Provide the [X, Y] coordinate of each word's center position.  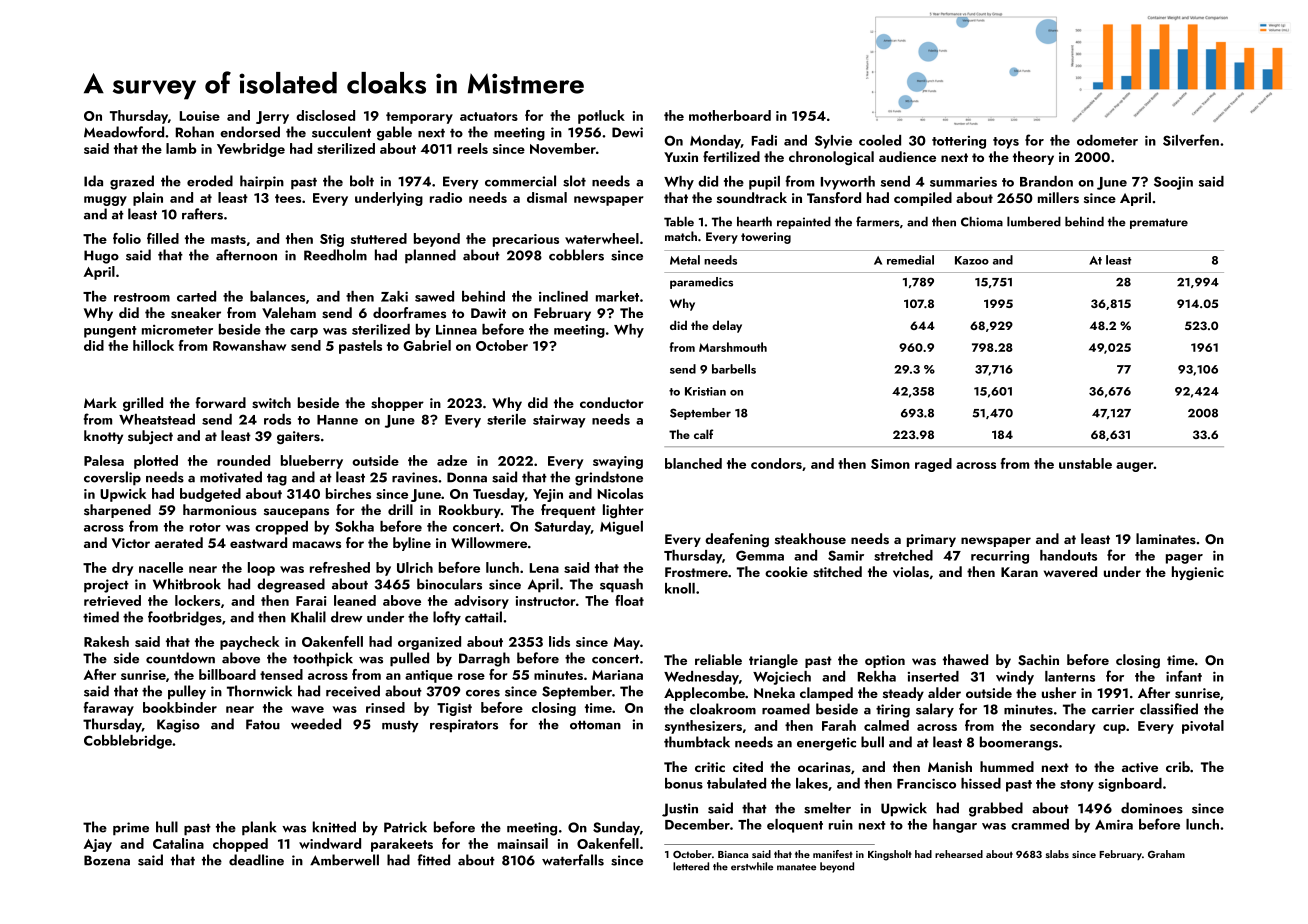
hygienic [1198, 573]
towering [766, 238]
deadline [256, 860]
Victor [131, 543]
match [681, 236]
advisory [481, 602]
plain [148, 199]
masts [228, 239]
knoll [680, 588]
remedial [910, 260]
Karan [1019, 572]
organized [429, 643]
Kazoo [972, 260]
